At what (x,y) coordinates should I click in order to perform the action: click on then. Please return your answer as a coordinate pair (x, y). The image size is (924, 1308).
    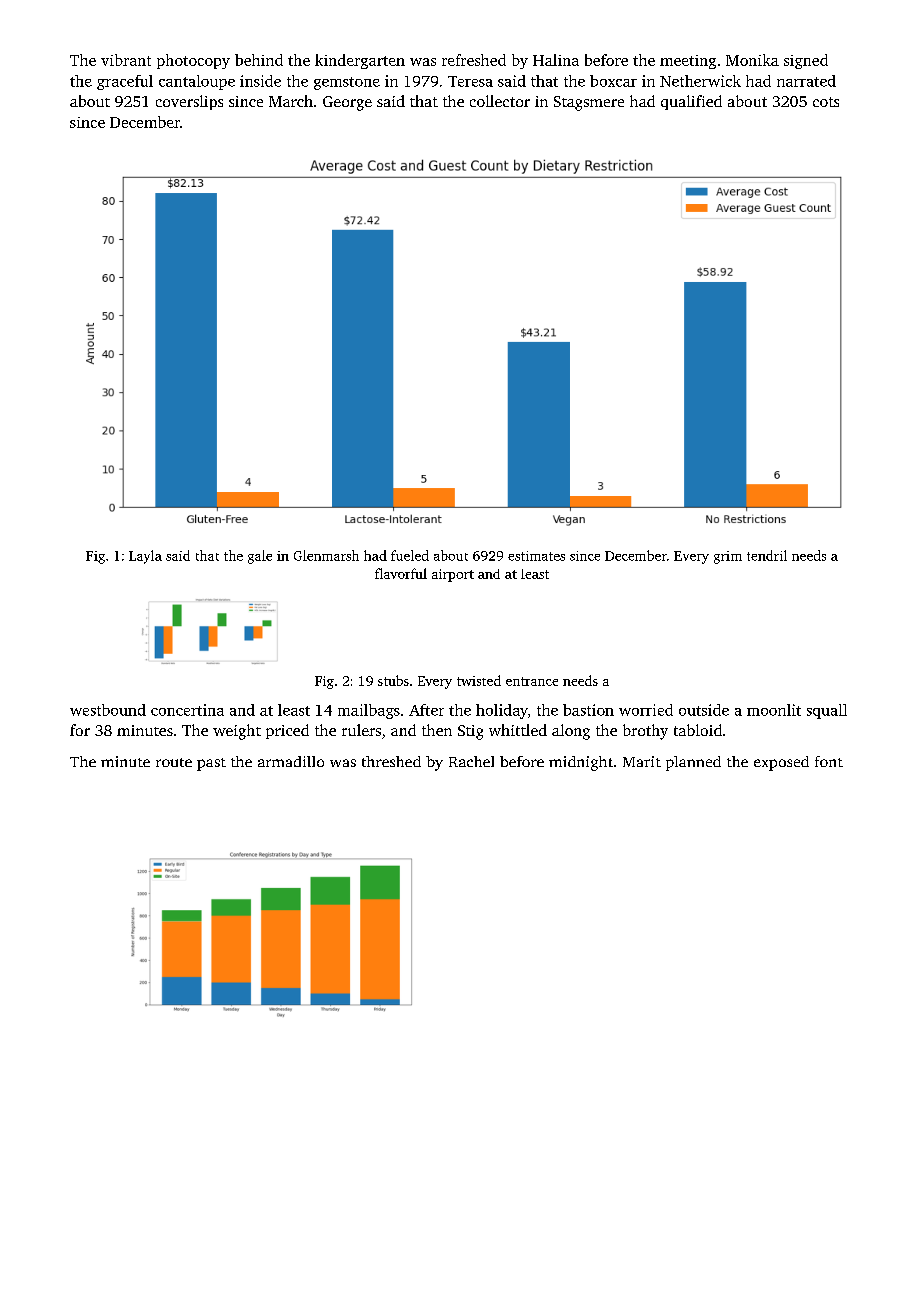
    Looking at the image, I should click on (437, 730).
